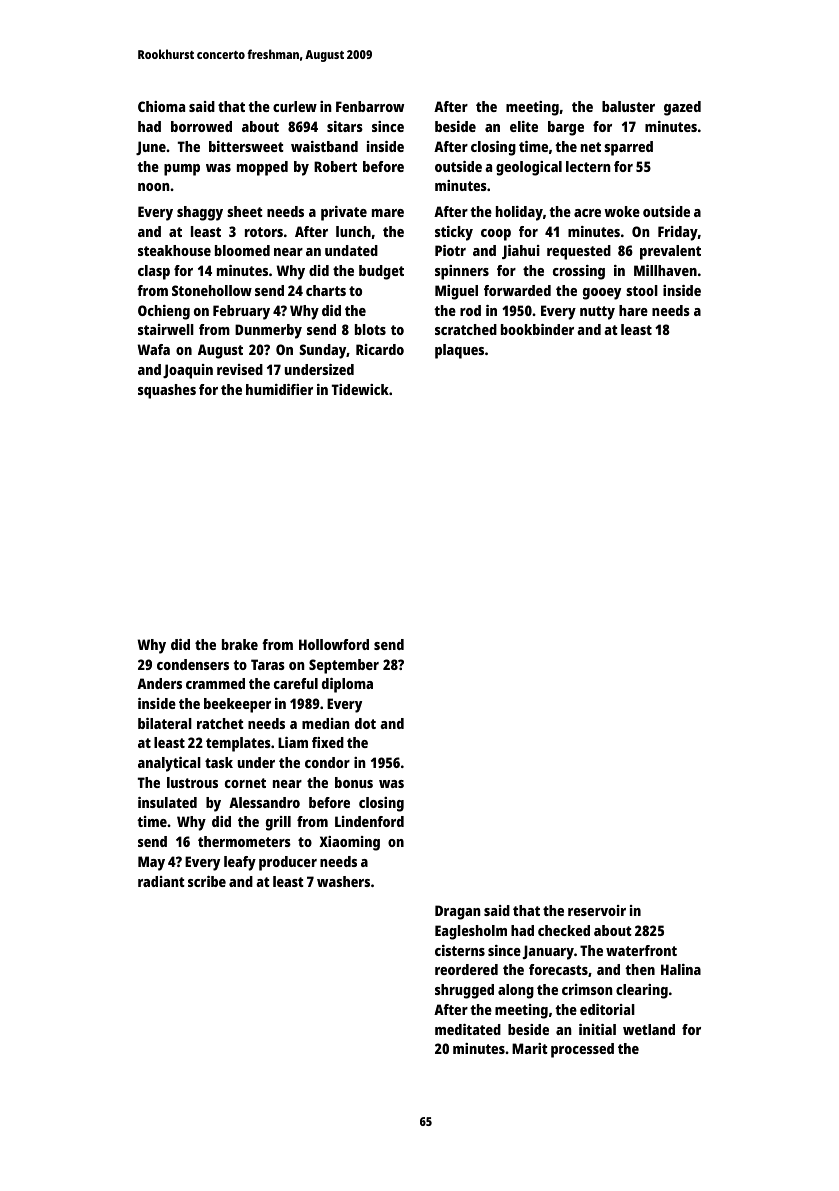  What do you see at coordinates (353, 231) in the image?
I see `lunch` at bounding box center [353, 231].
